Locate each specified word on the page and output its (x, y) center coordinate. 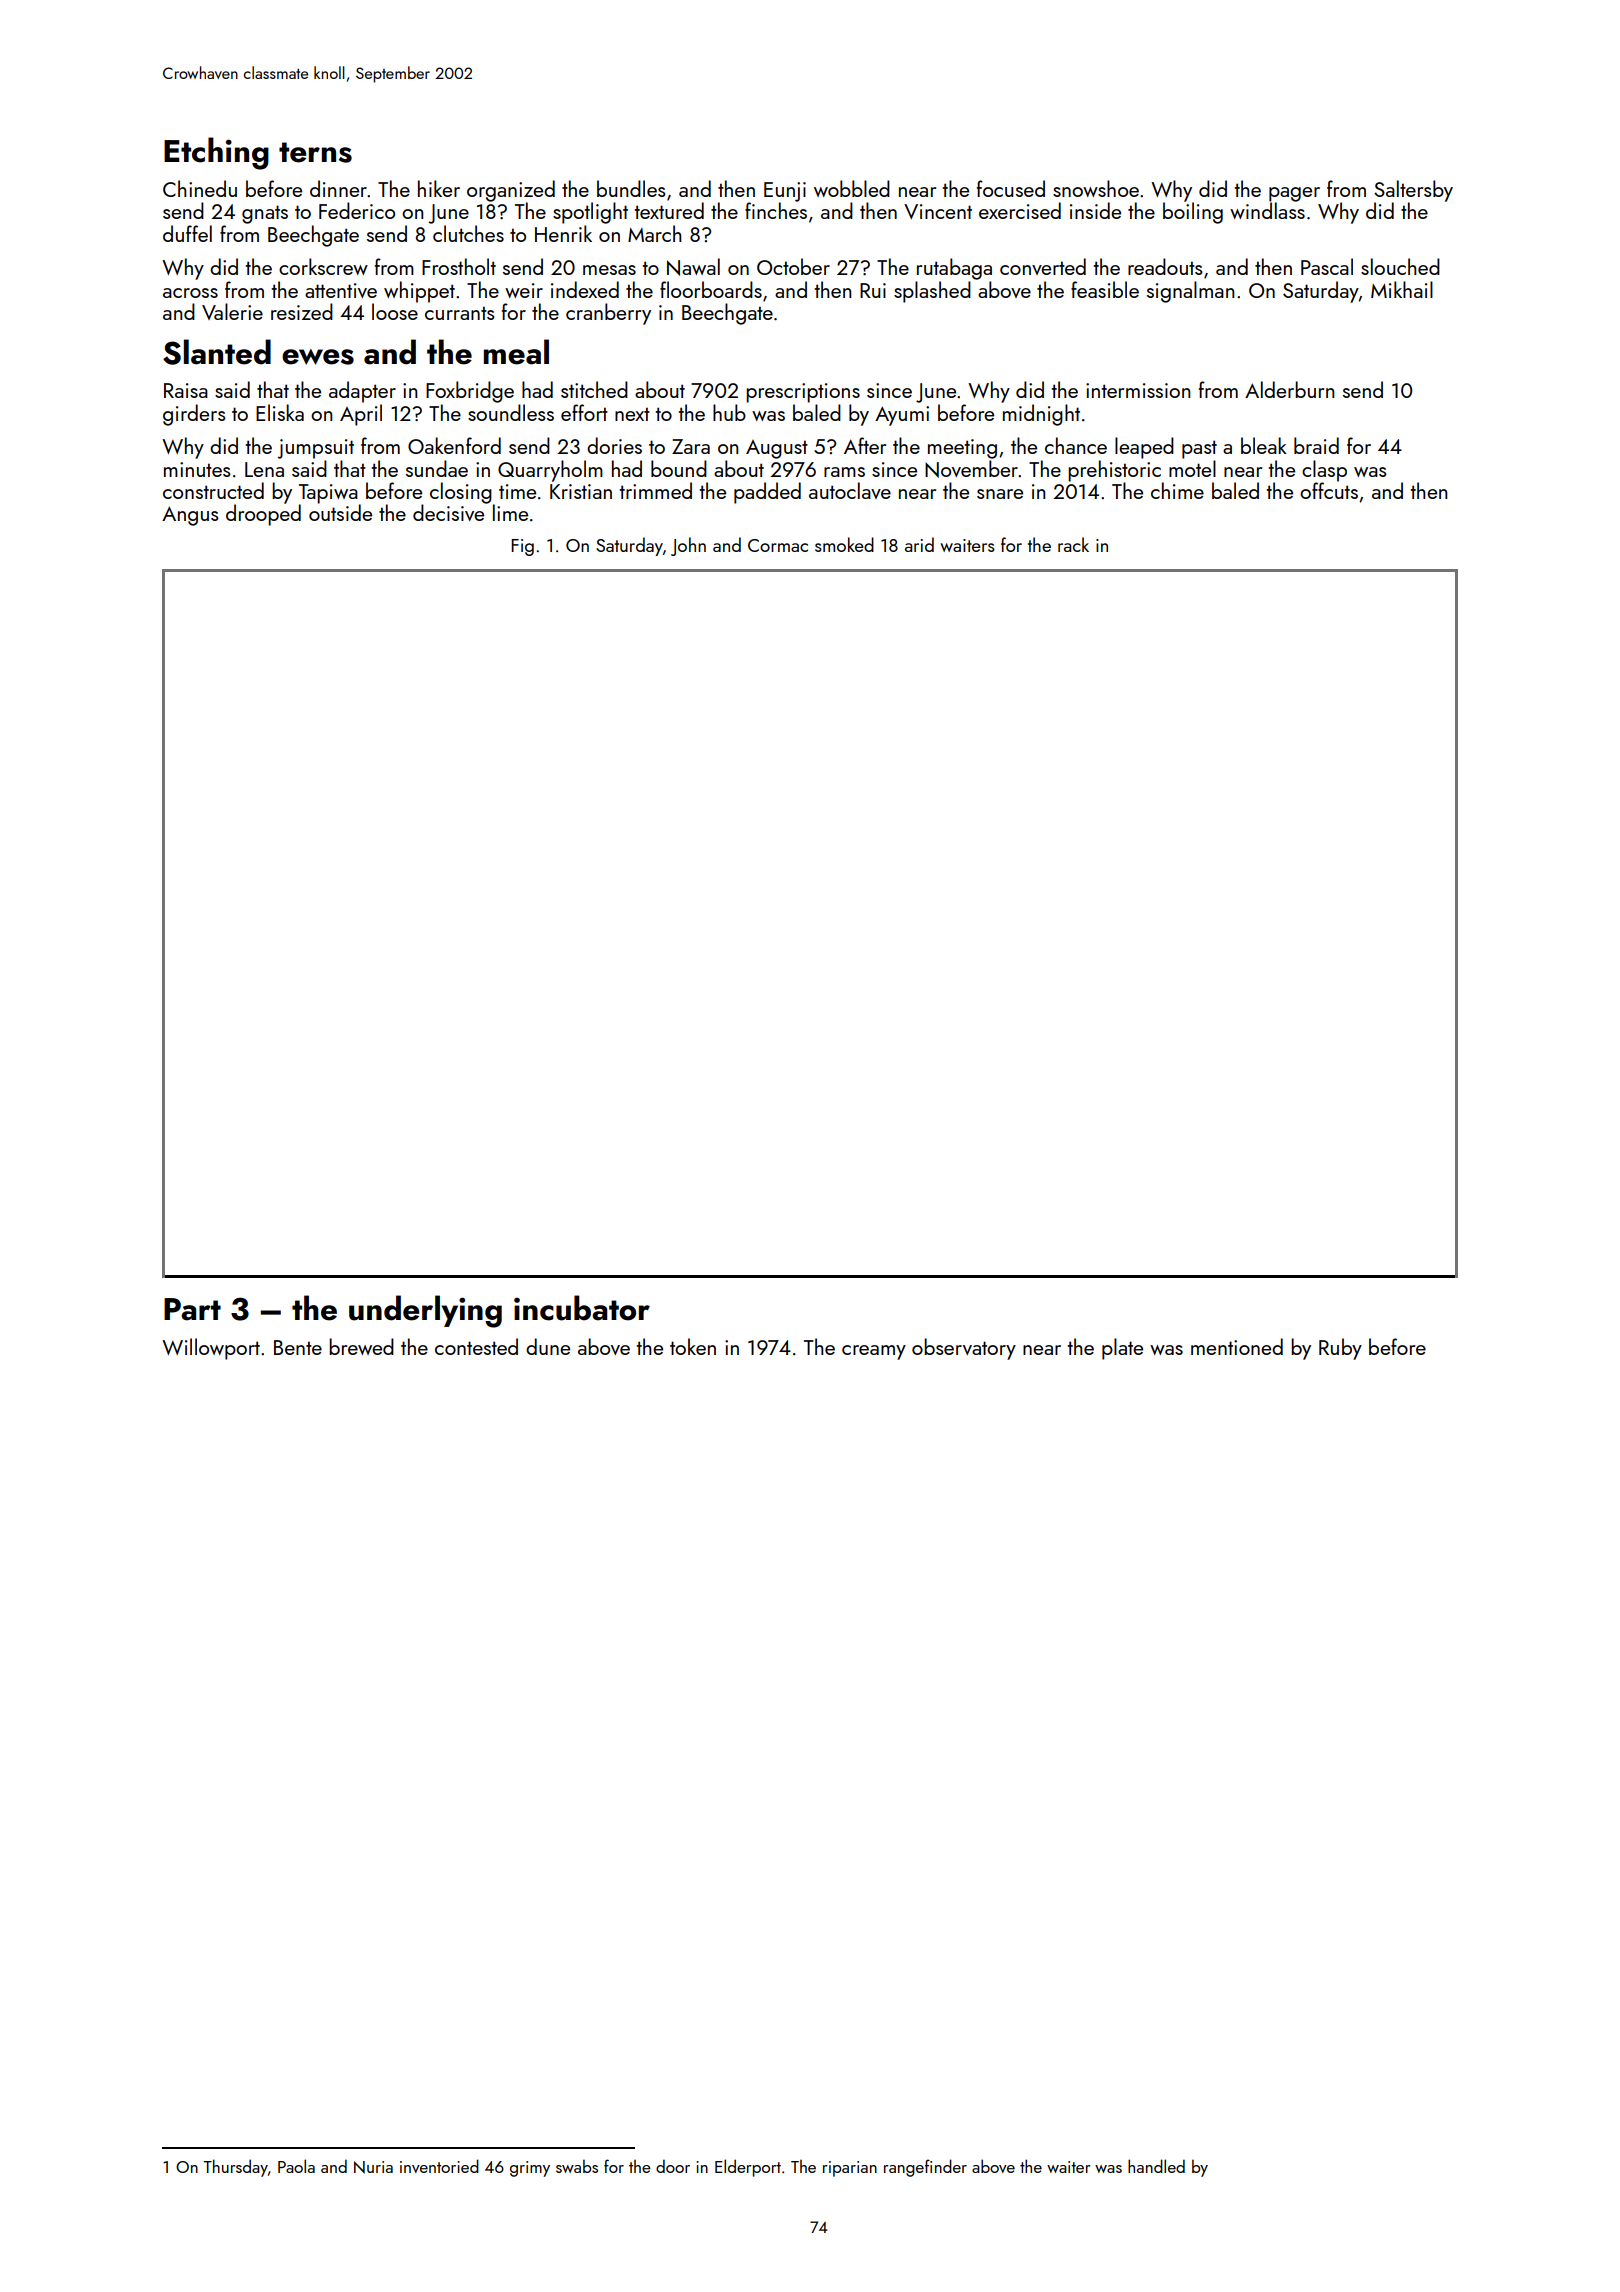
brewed (361, 1346)
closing (461, 493)
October (793, 266)
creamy (874, 1352)
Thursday (235, 2168)
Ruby (1340, 1349)
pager (1294, 194)
